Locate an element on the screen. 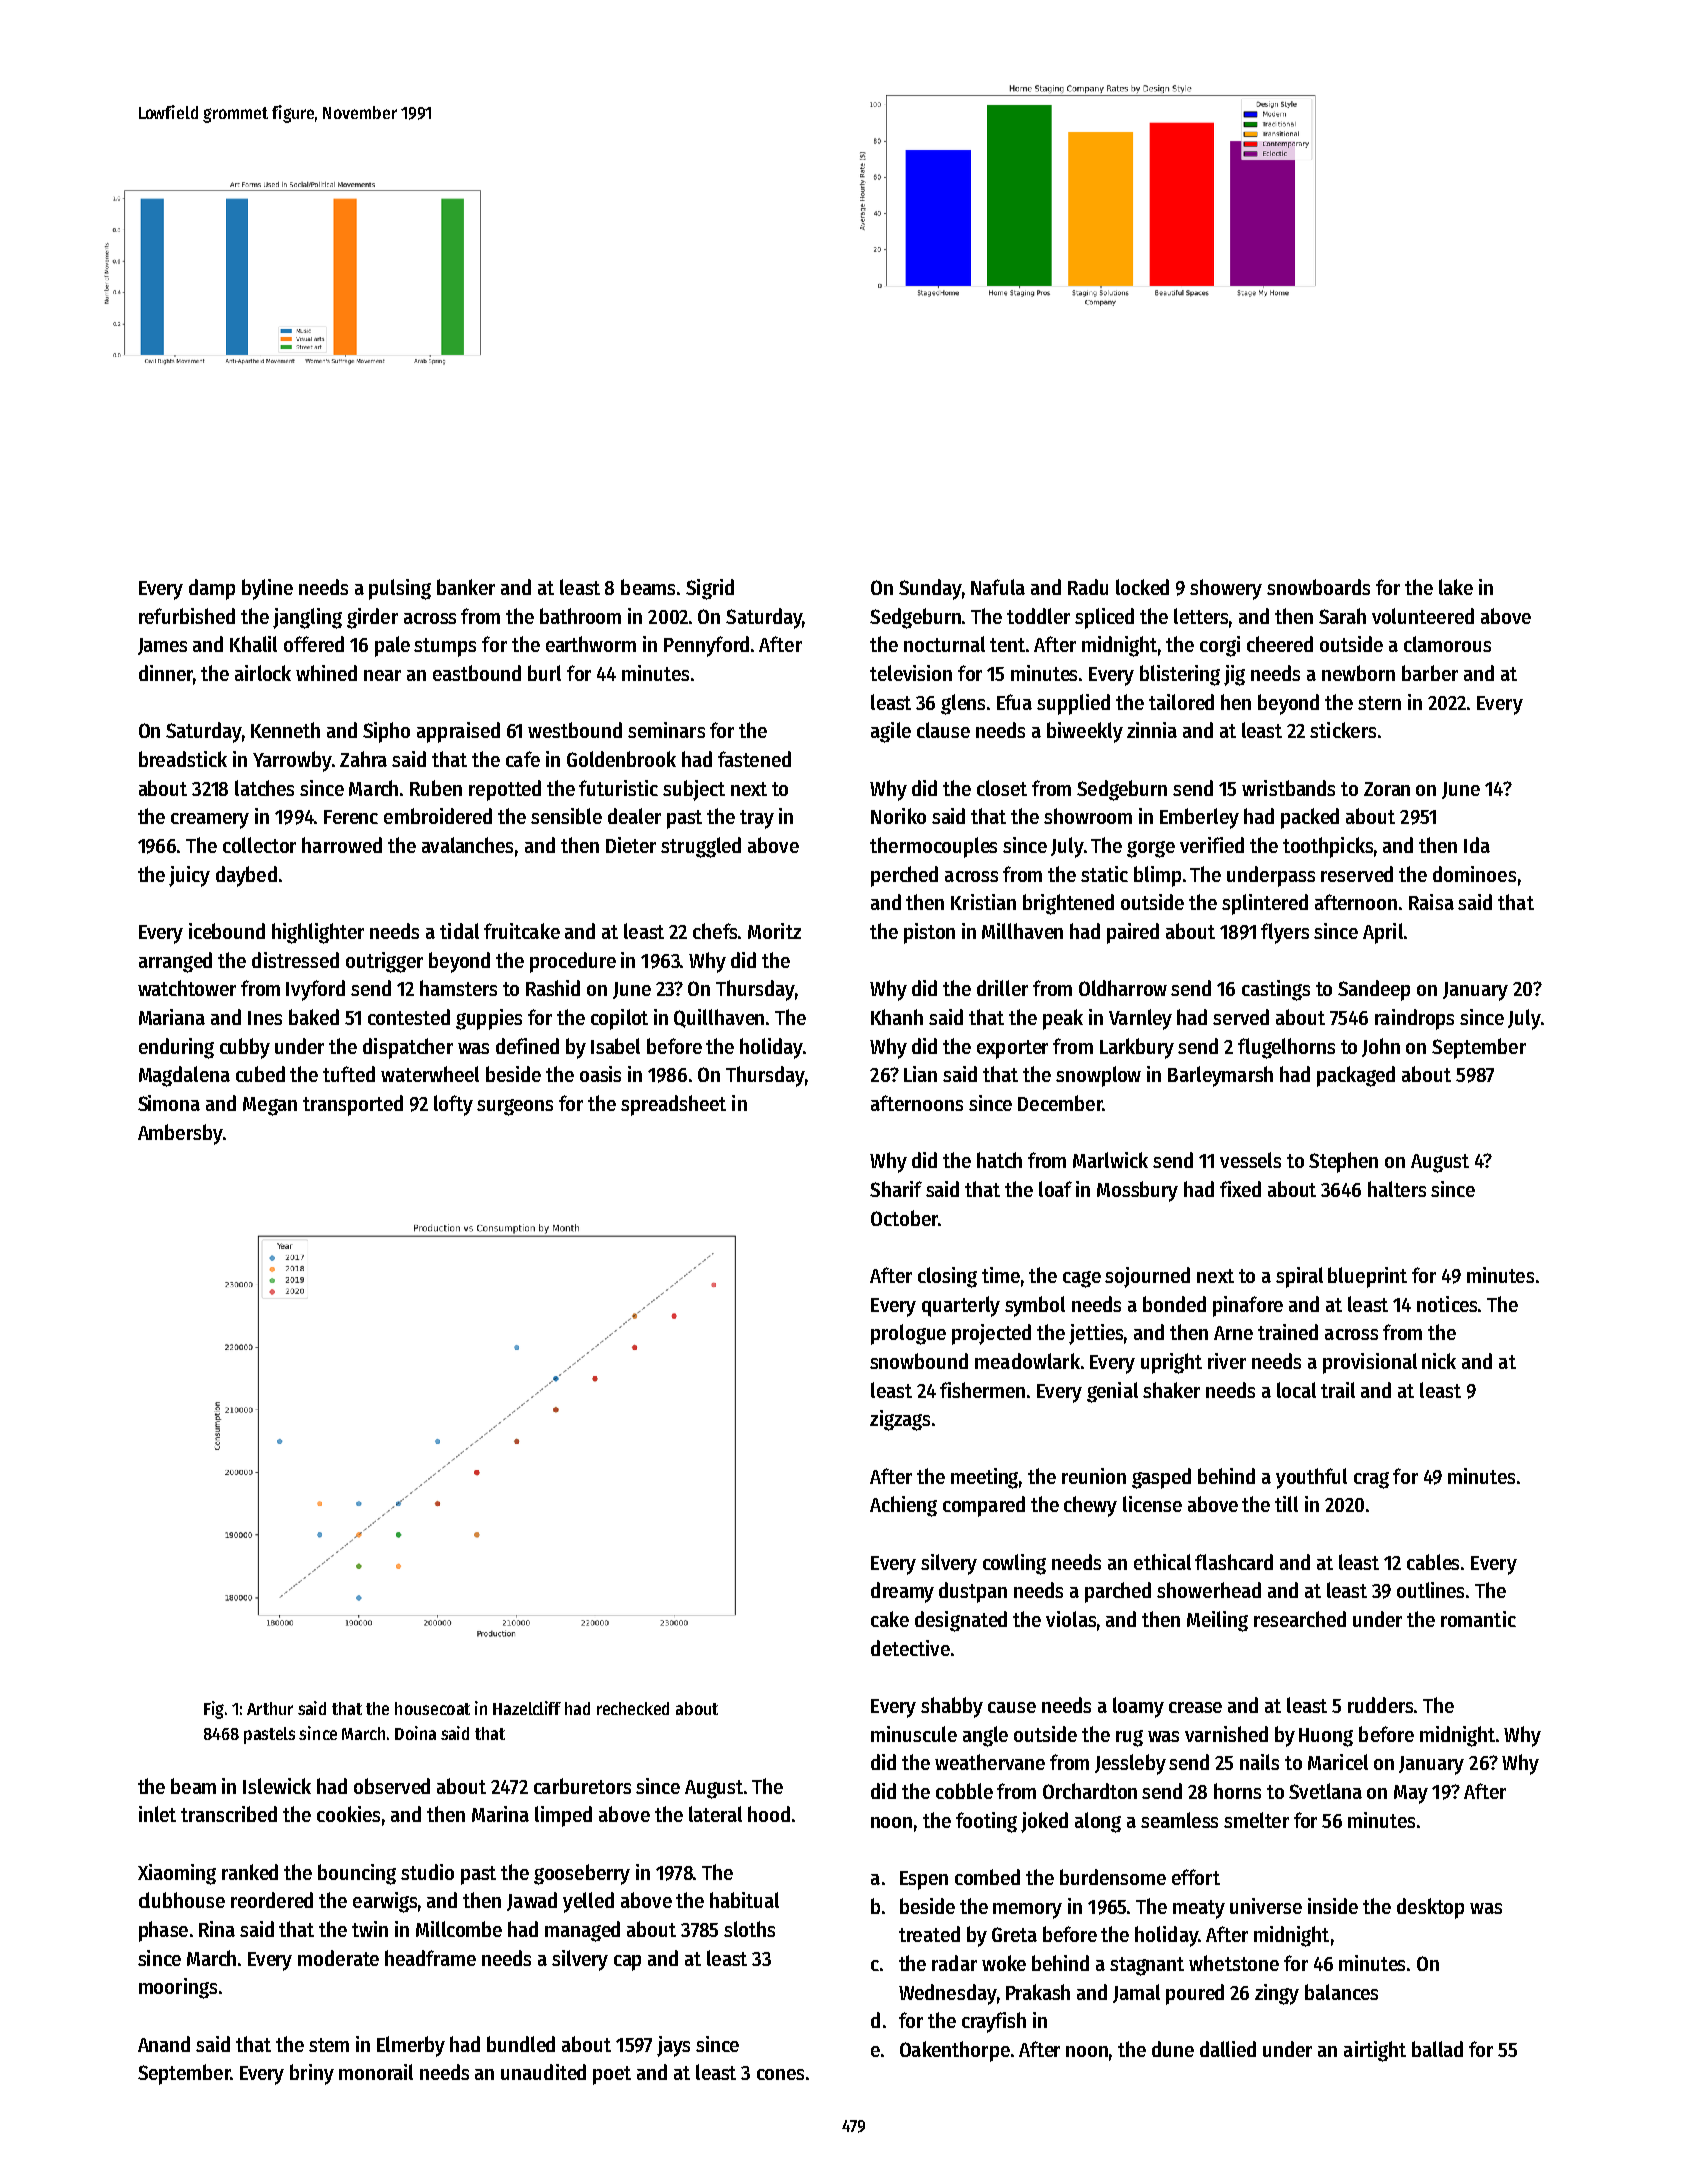 This screenshot has height=2178, width=1683. closing is located at coordinates (947, 1277).
